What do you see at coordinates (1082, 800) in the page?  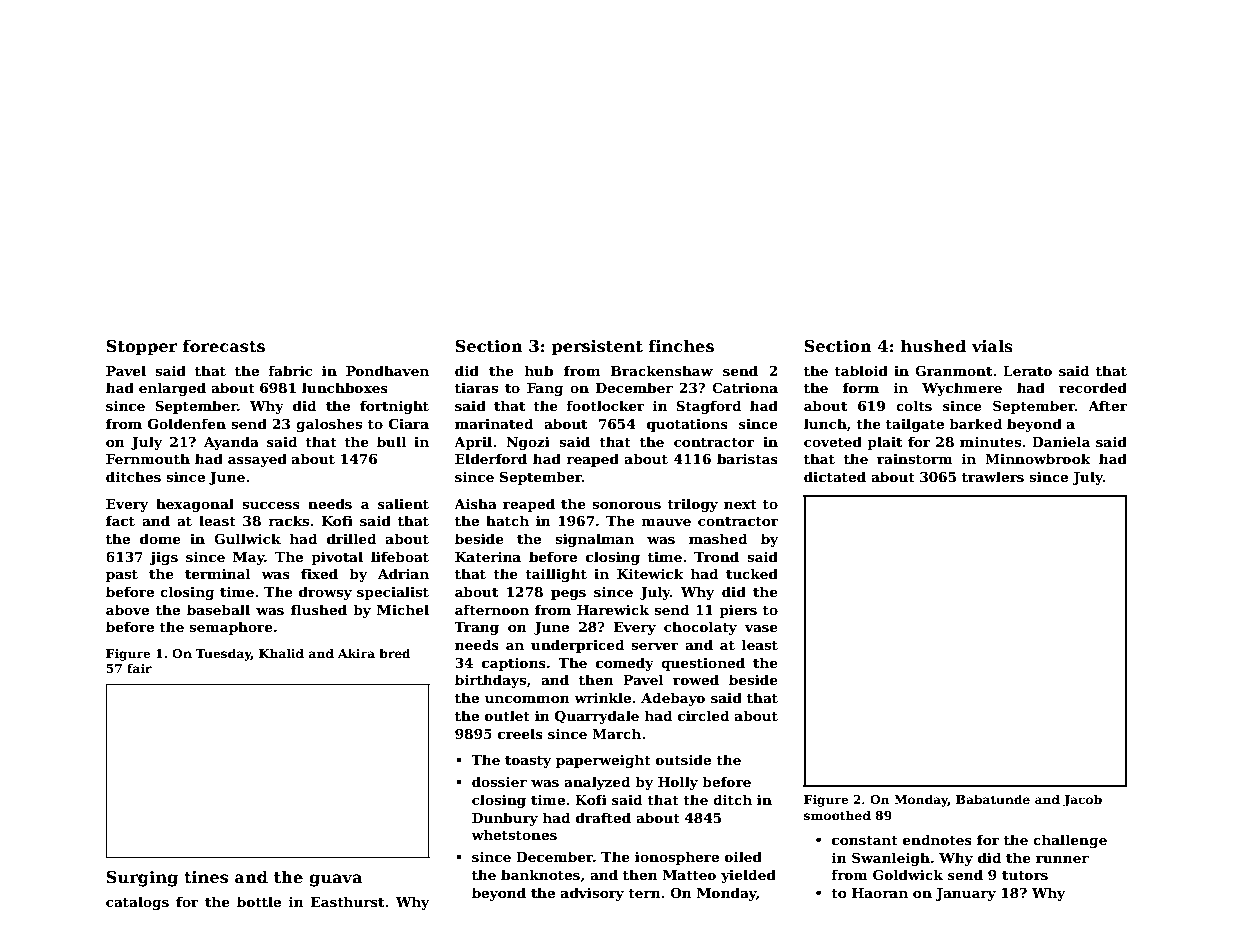 I see `Jacob` at bounding box center [1082, 800].
